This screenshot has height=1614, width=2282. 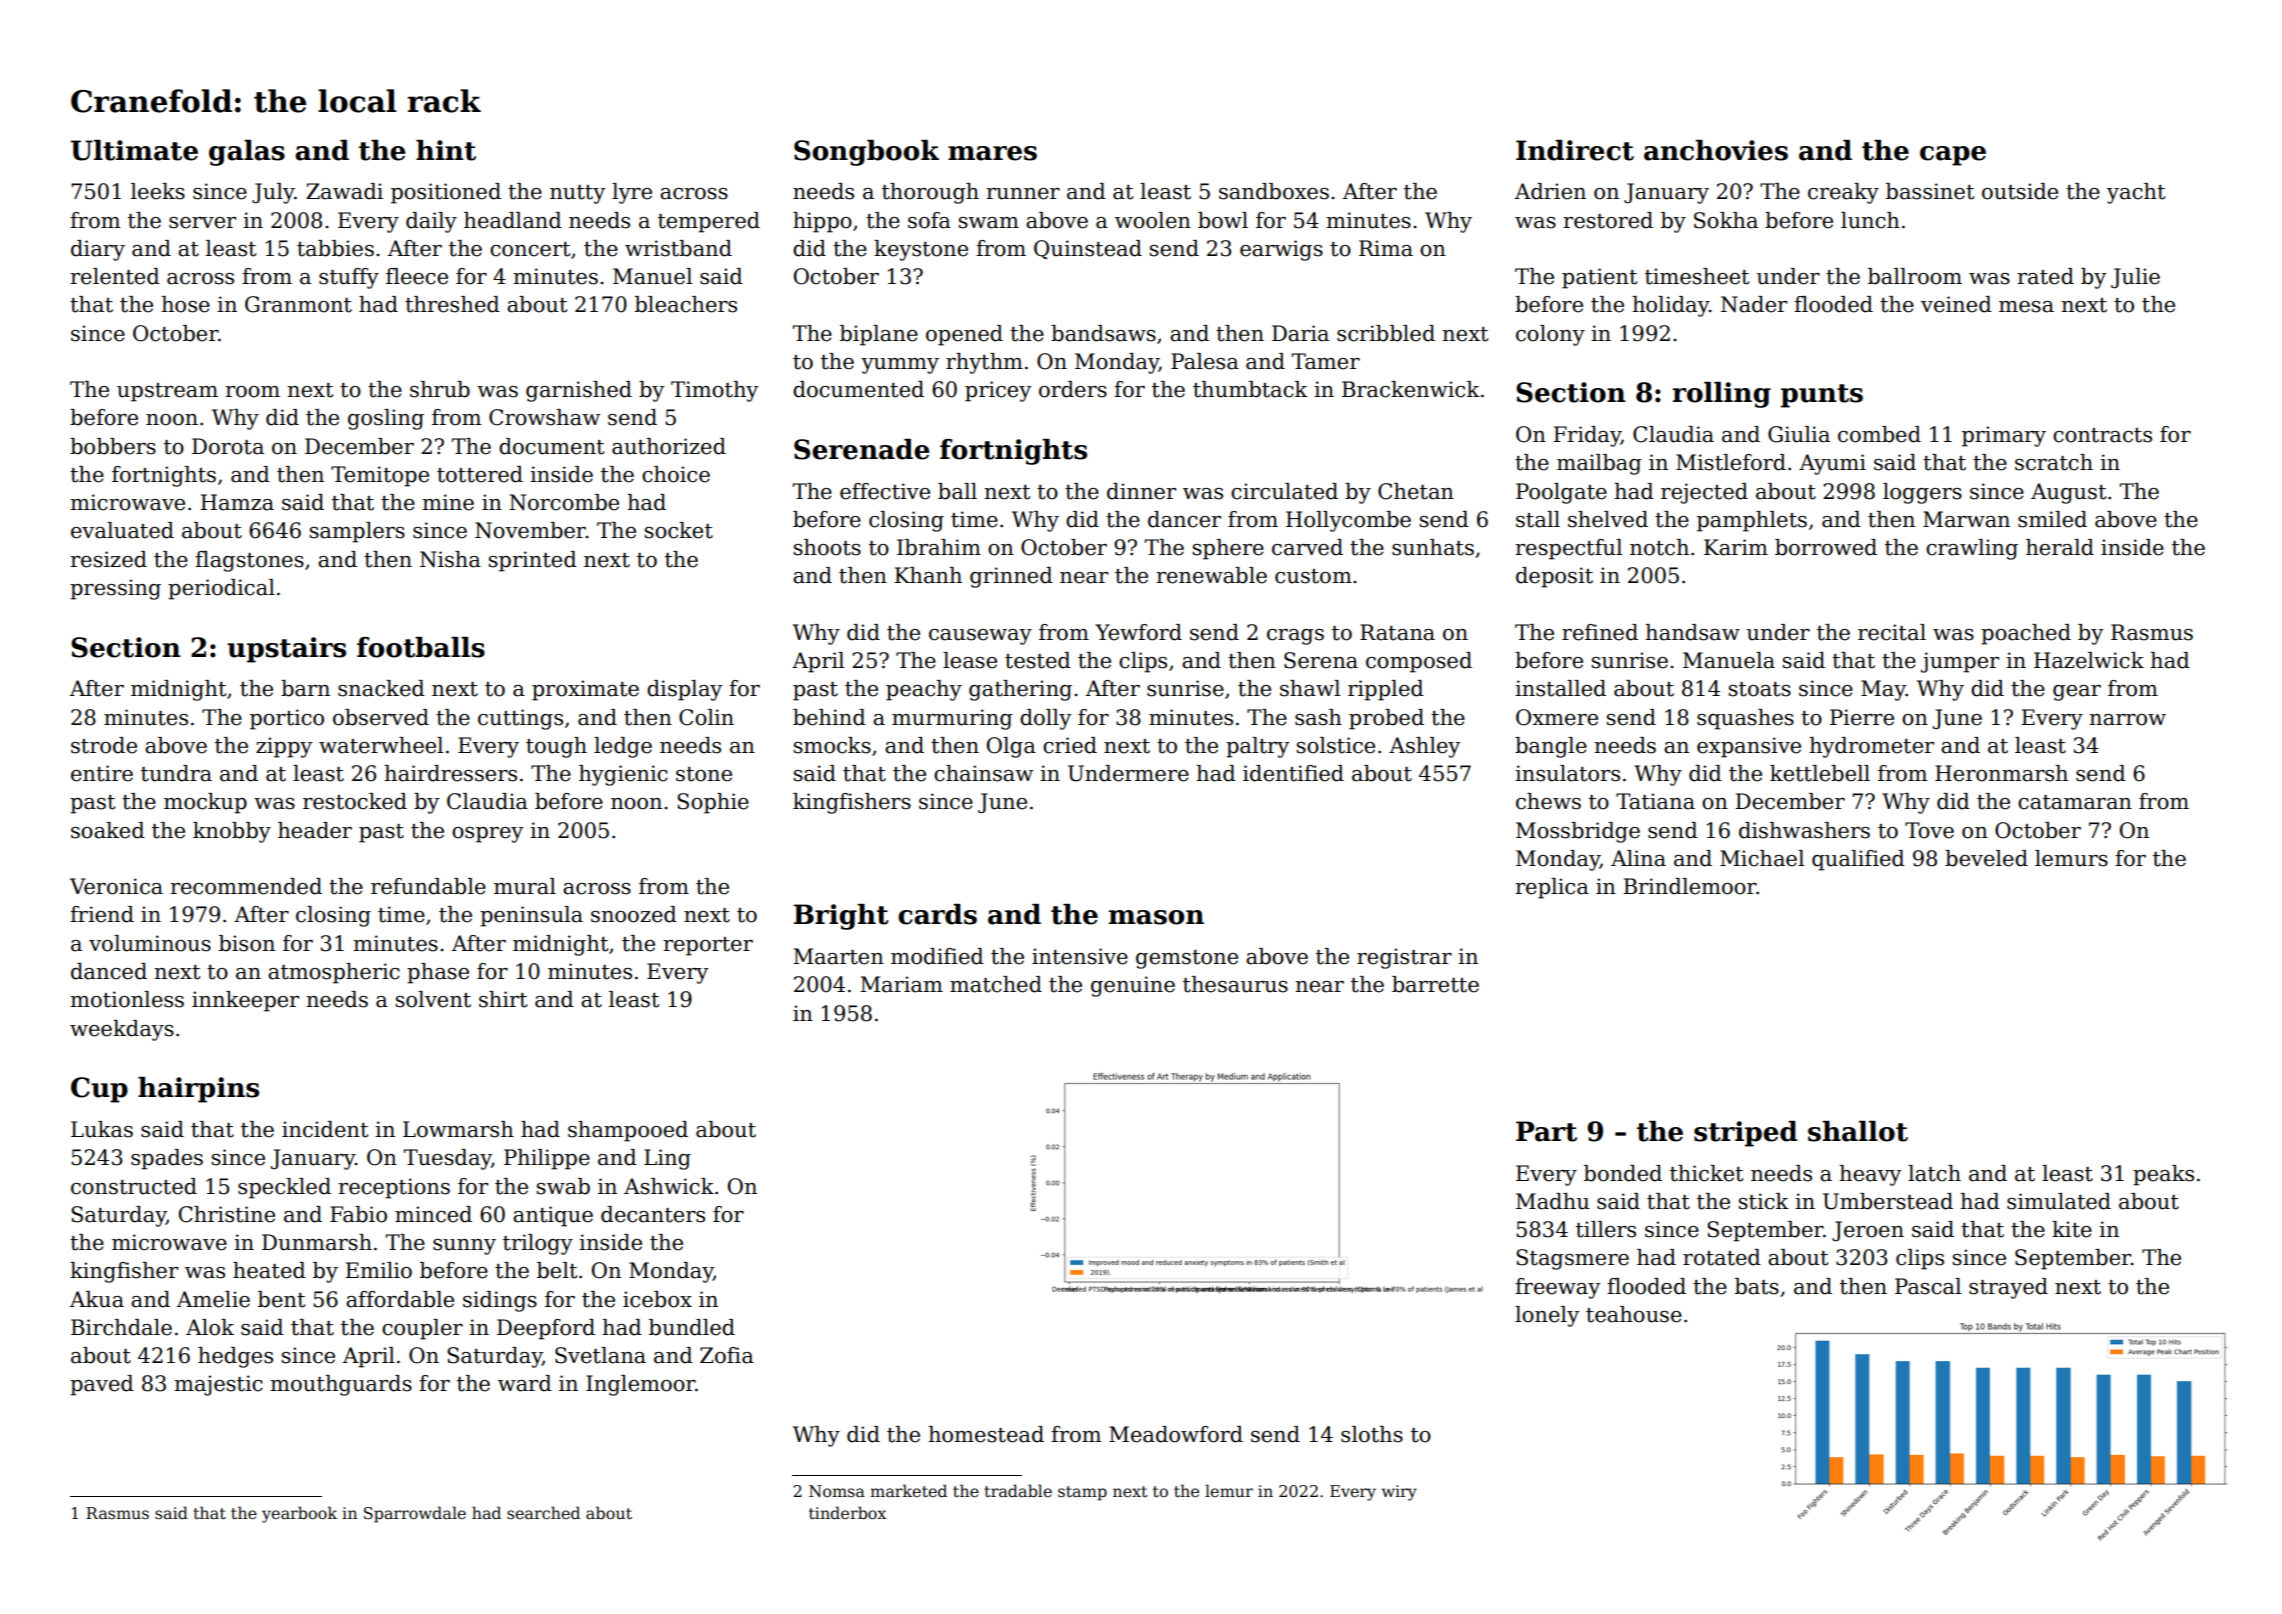 What do you see at coordinates (446, 150) in the screenshot?
I see `hint` at bounding box center [446, 150].
